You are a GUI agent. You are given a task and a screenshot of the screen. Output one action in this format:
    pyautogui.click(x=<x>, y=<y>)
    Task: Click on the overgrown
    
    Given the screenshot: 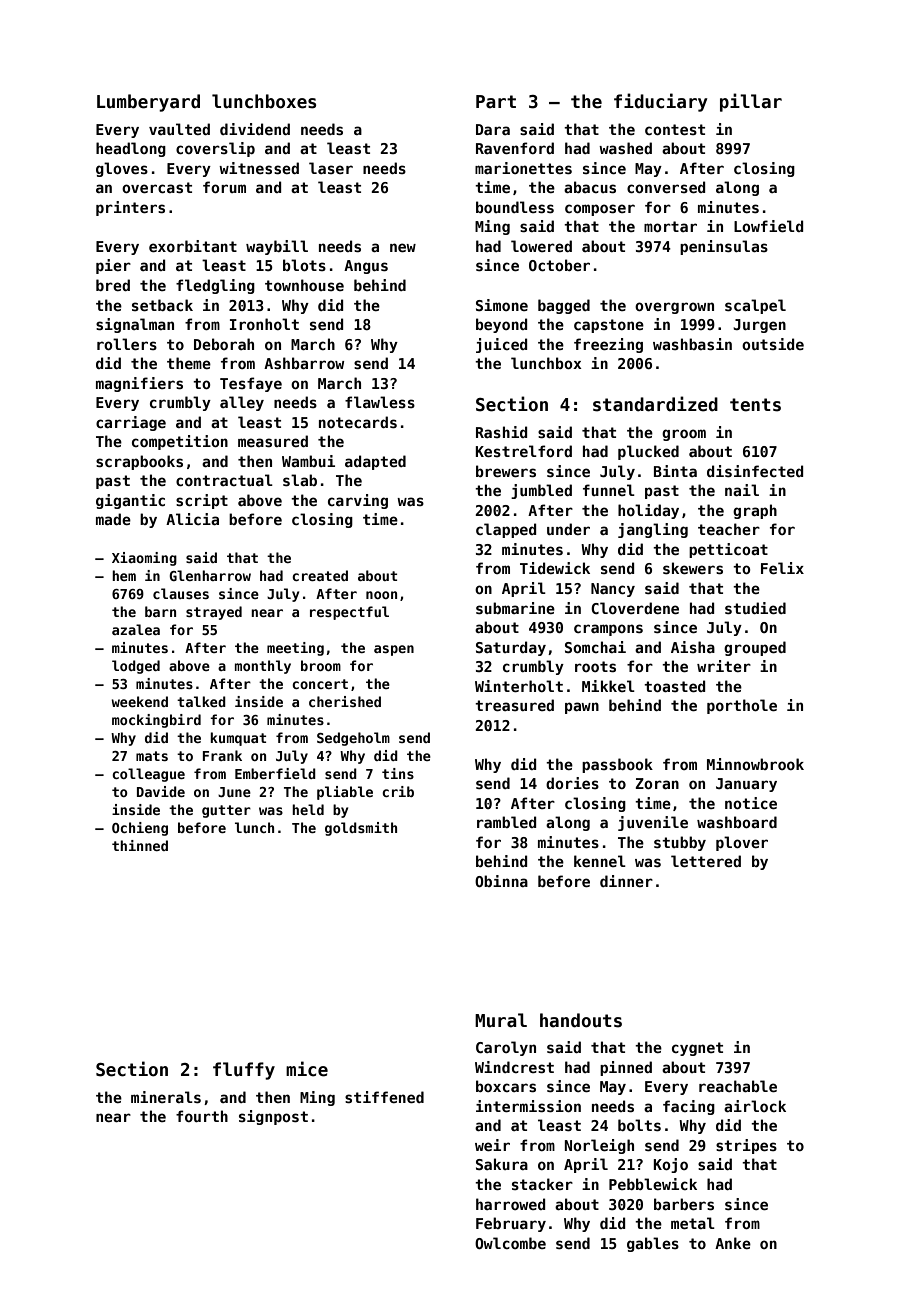 What is the action you would take?
    pyautogui.click(x=674, y=308)
